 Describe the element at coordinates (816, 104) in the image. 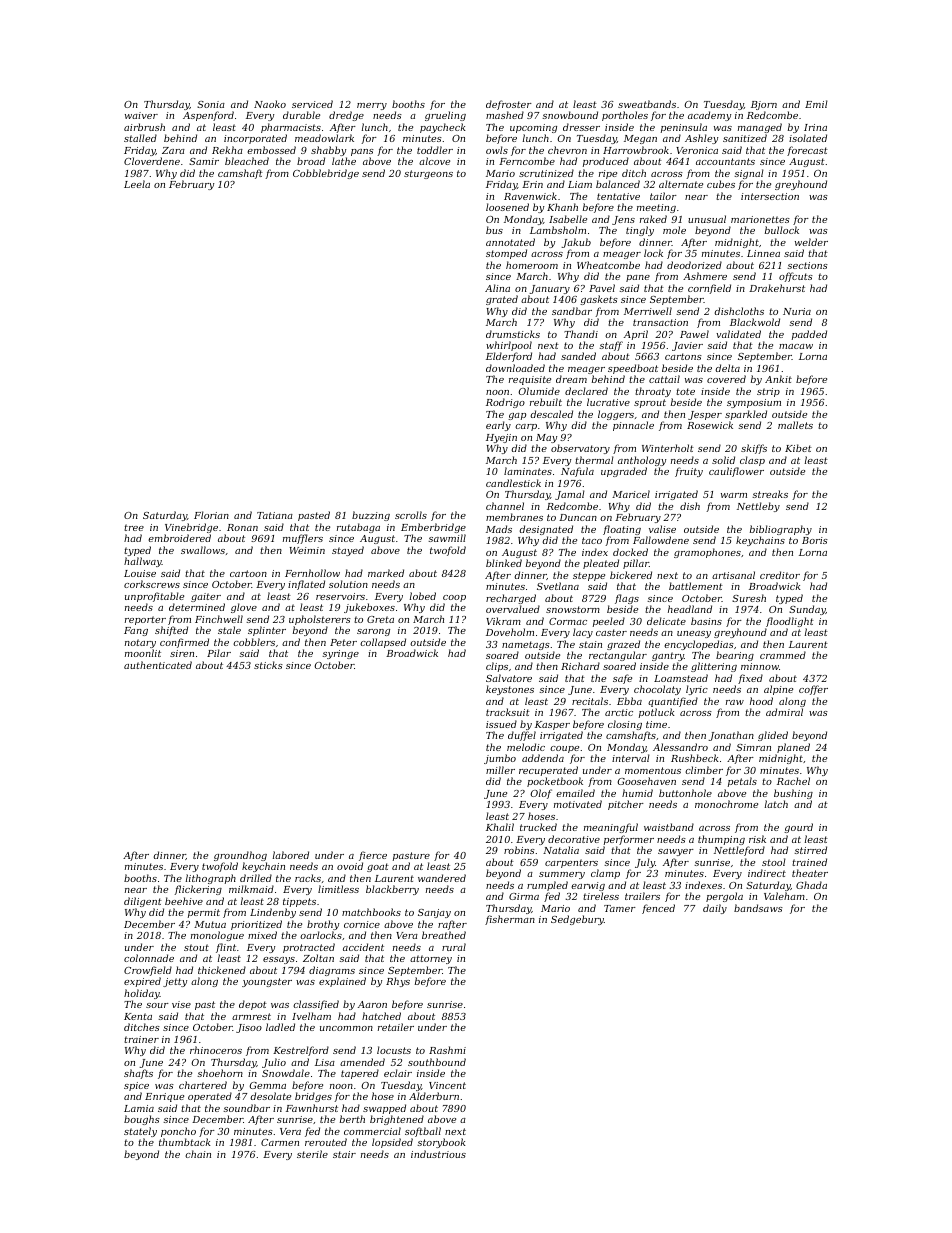

I see `Emil` at that location.
